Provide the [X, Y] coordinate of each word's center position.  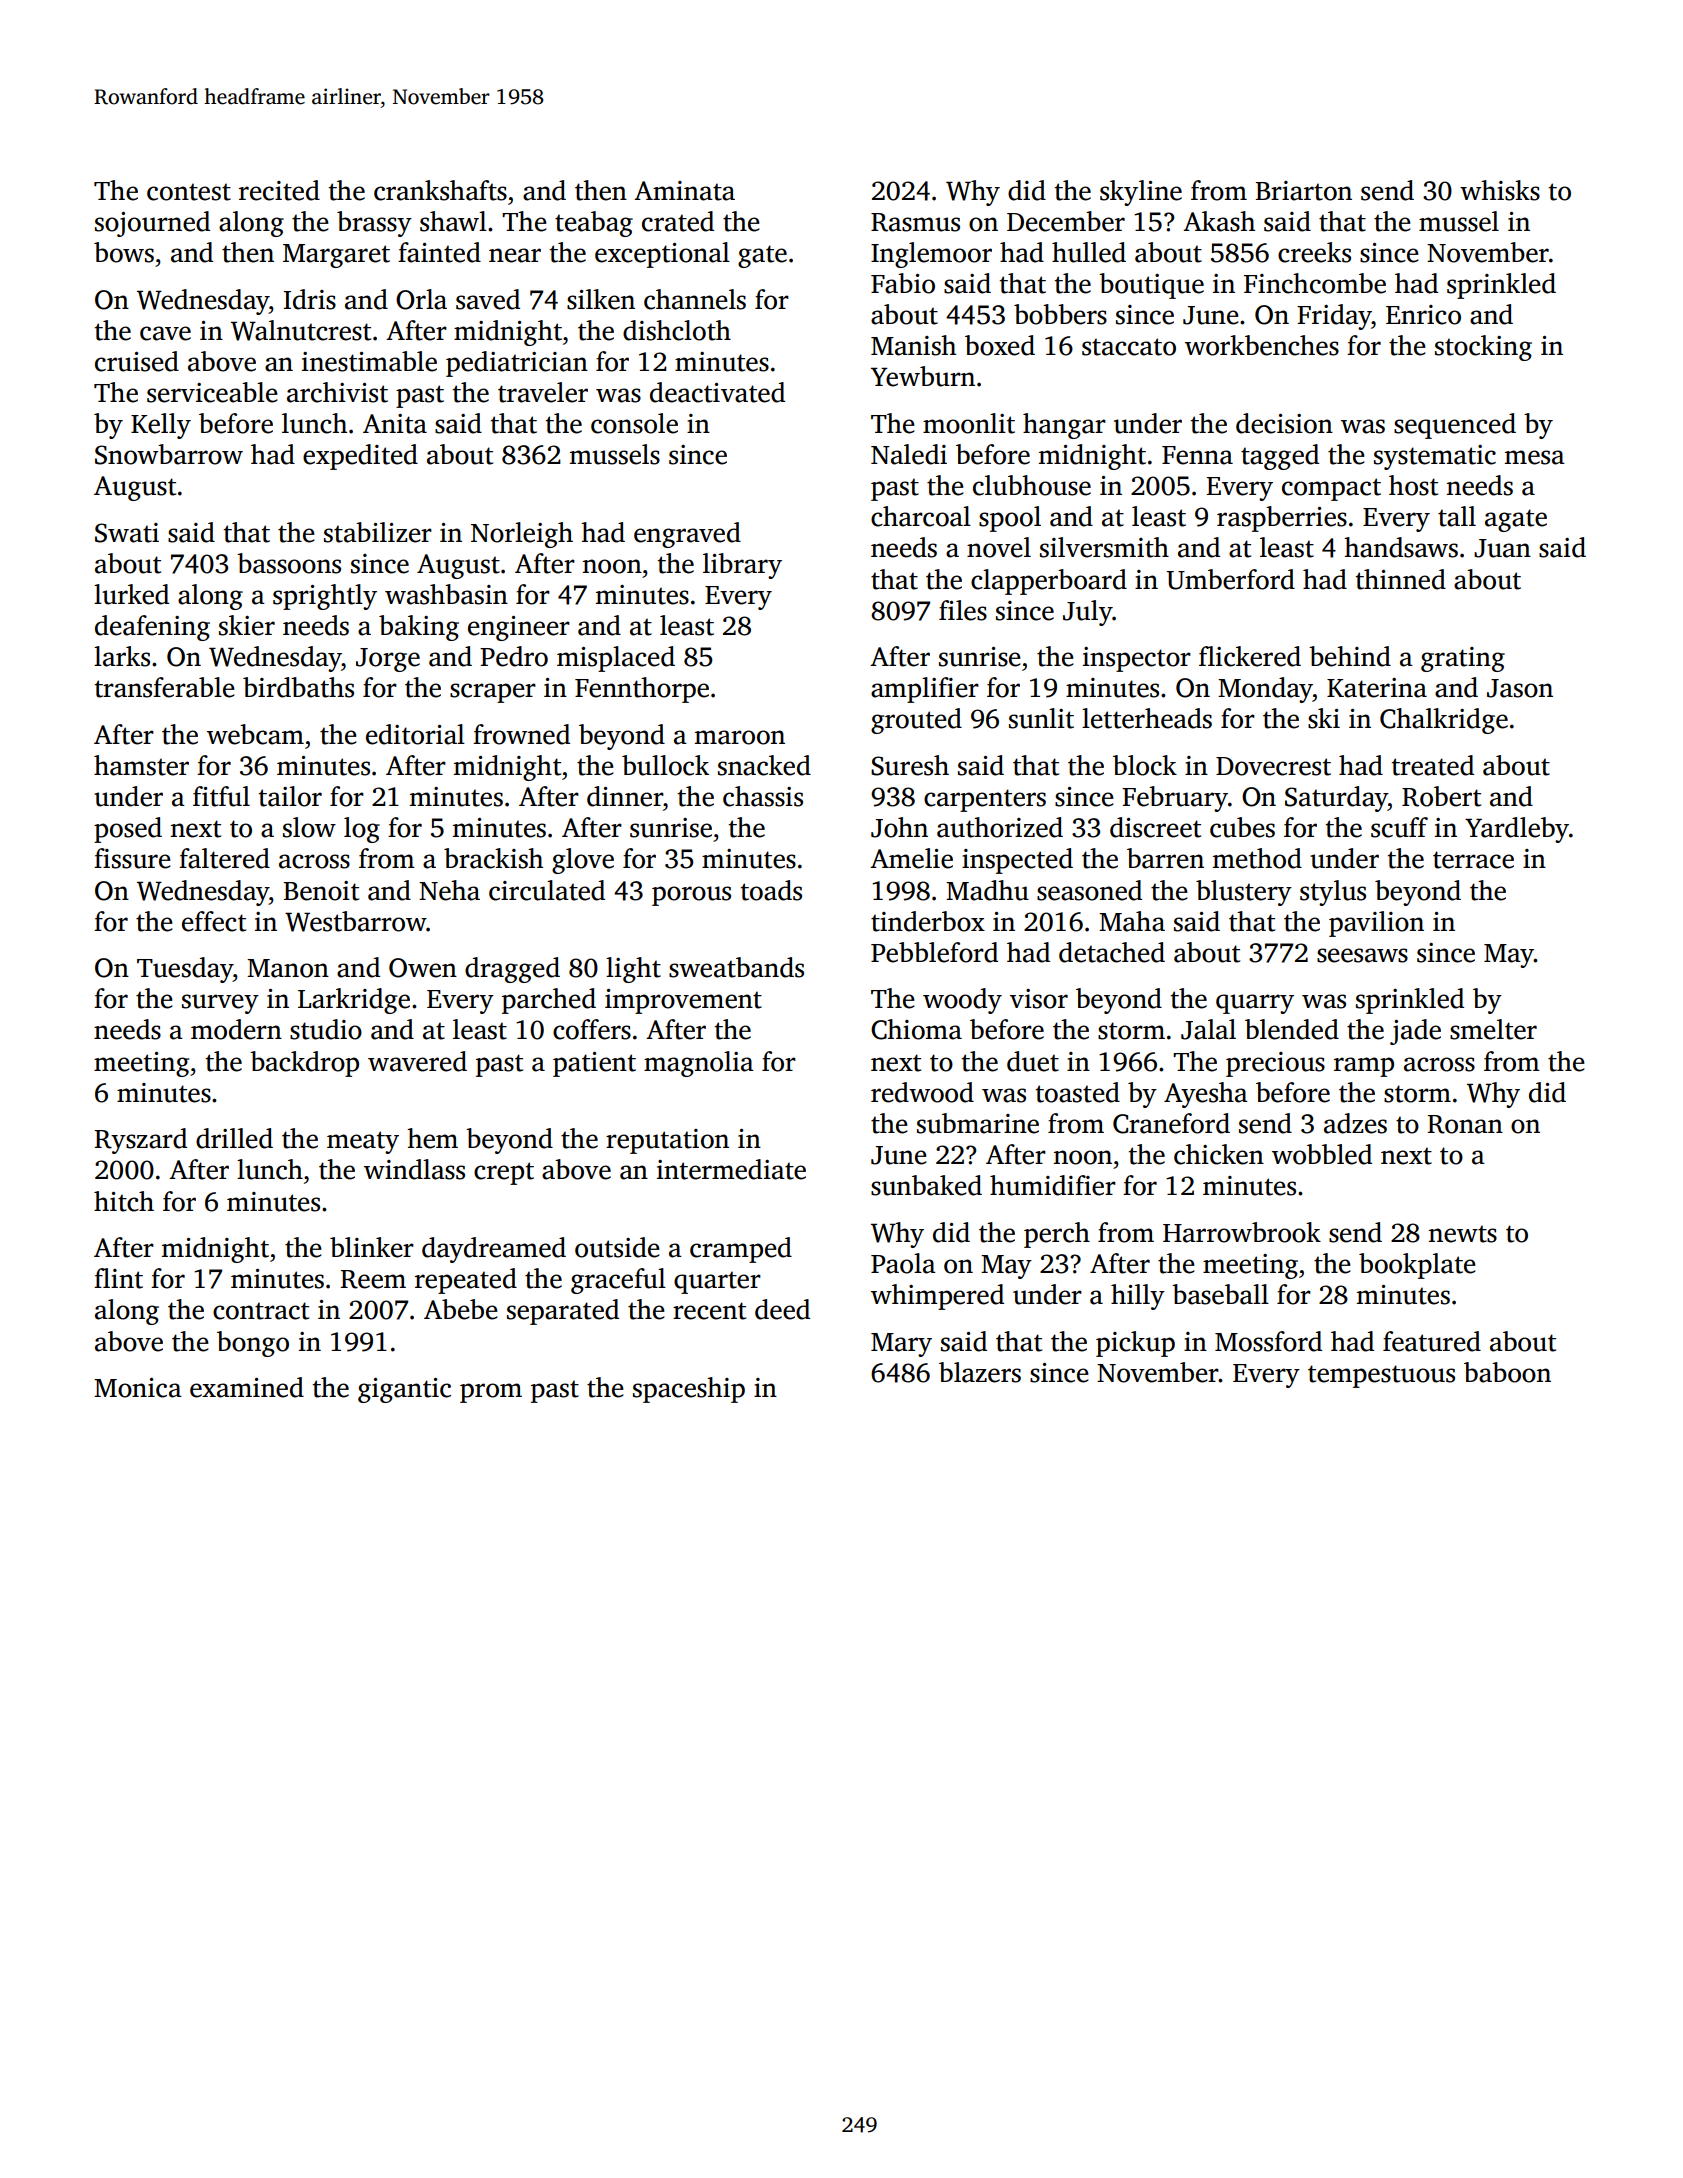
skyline [1141, 193]
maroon [740, 737]
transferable [165, 687]
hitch [124, 1201]
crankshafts [440, 190]
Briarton [1304, 191]
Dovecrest [1273, 766]
